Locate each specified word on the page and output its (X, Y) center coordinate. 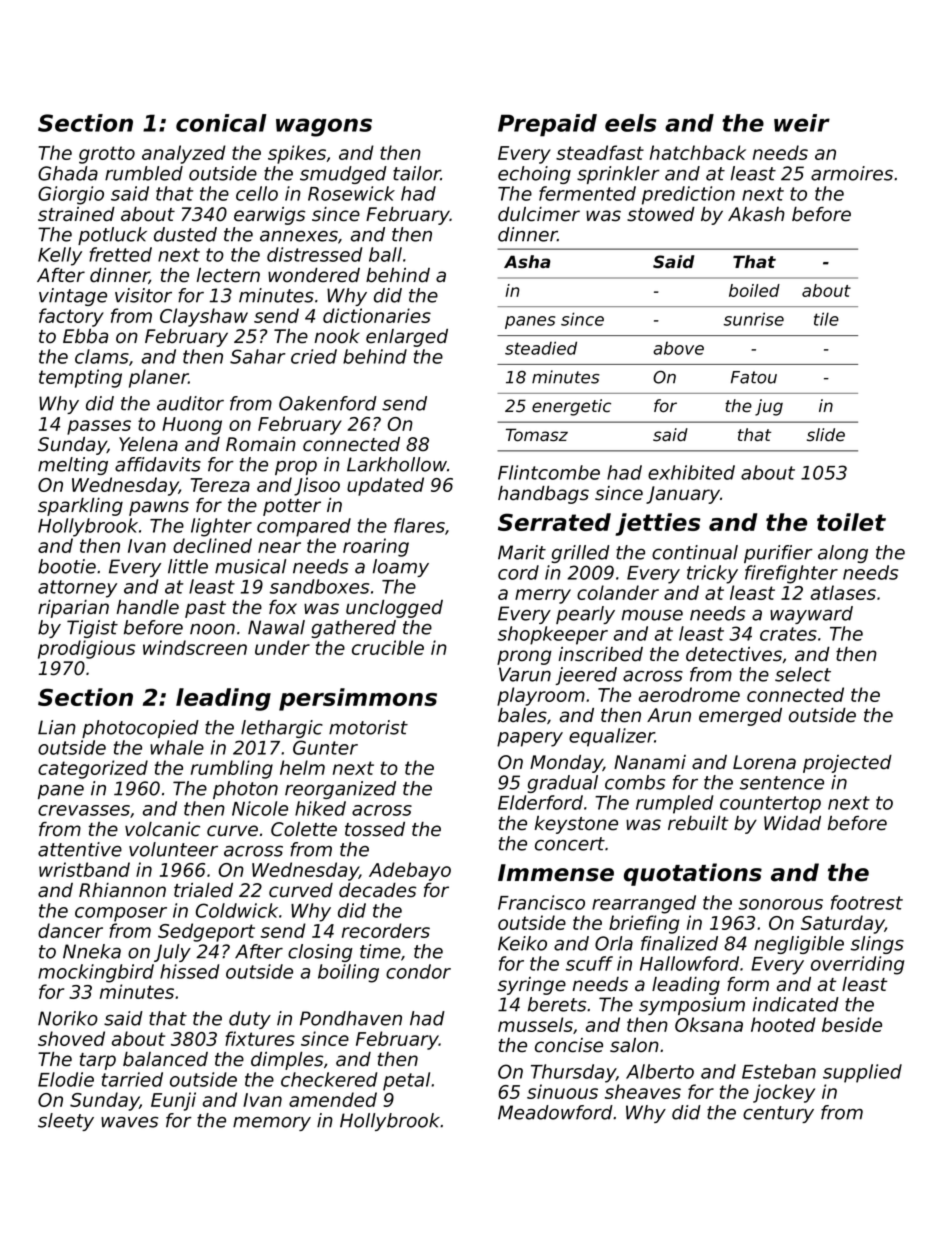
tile (826, 319)
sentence (782, 783)
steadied (541, 348)
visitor (143, 295)
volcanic (162, 829)
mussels (535, 1024)
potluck (112, 236)
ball (385, 254)
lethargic (282, 729)
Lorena (764, 762)
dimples (287, 1061)
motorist (368, 727)
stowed (661, 214)
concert (570, 844)
